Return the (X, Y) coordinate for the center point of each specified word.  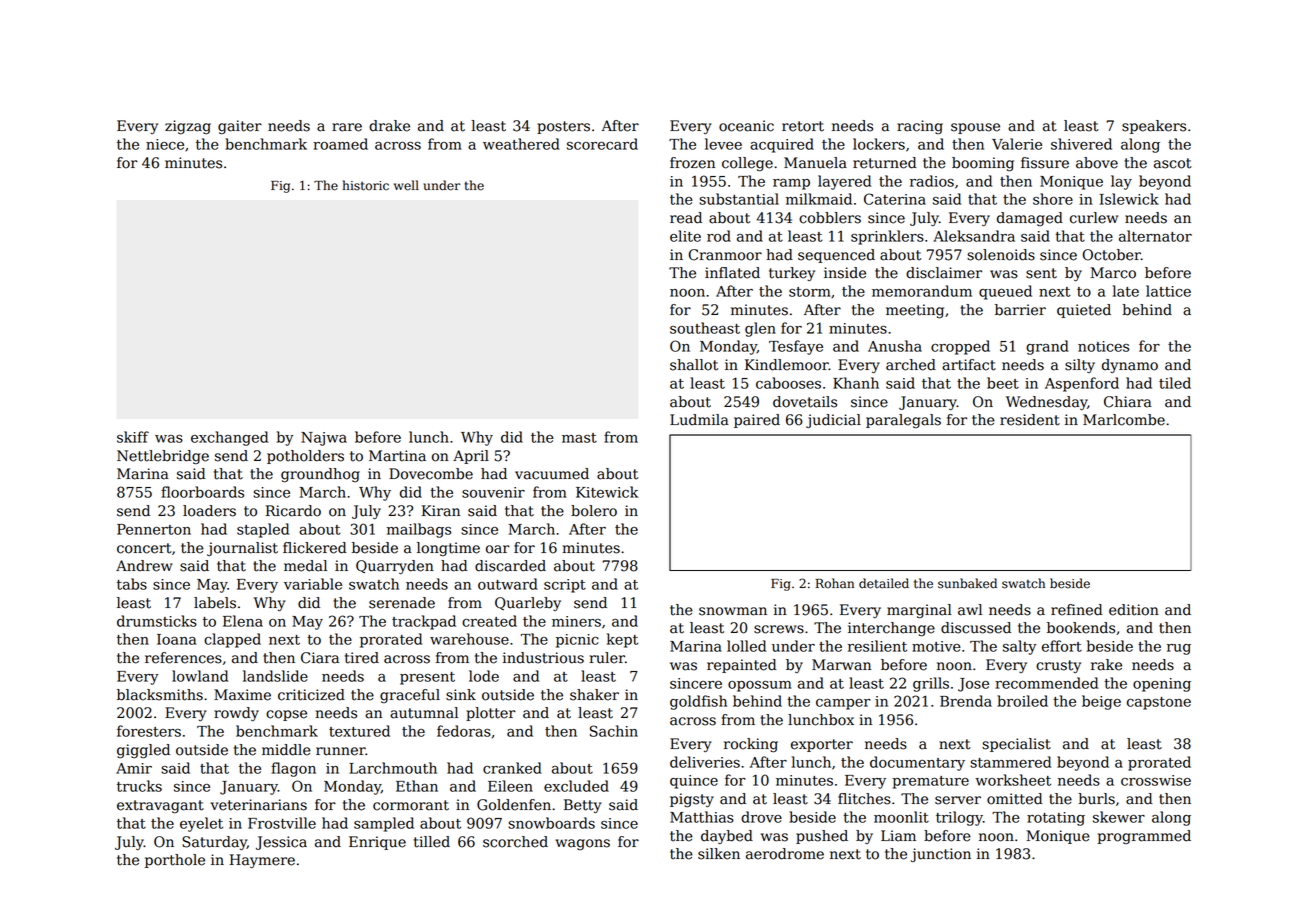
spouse (975, 128)
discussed (976, 628)
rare (347, 127)
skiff (133, 437)
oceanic (746, 126)
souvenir (493, 492)
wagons (582, 845)
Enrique (377, 843)
